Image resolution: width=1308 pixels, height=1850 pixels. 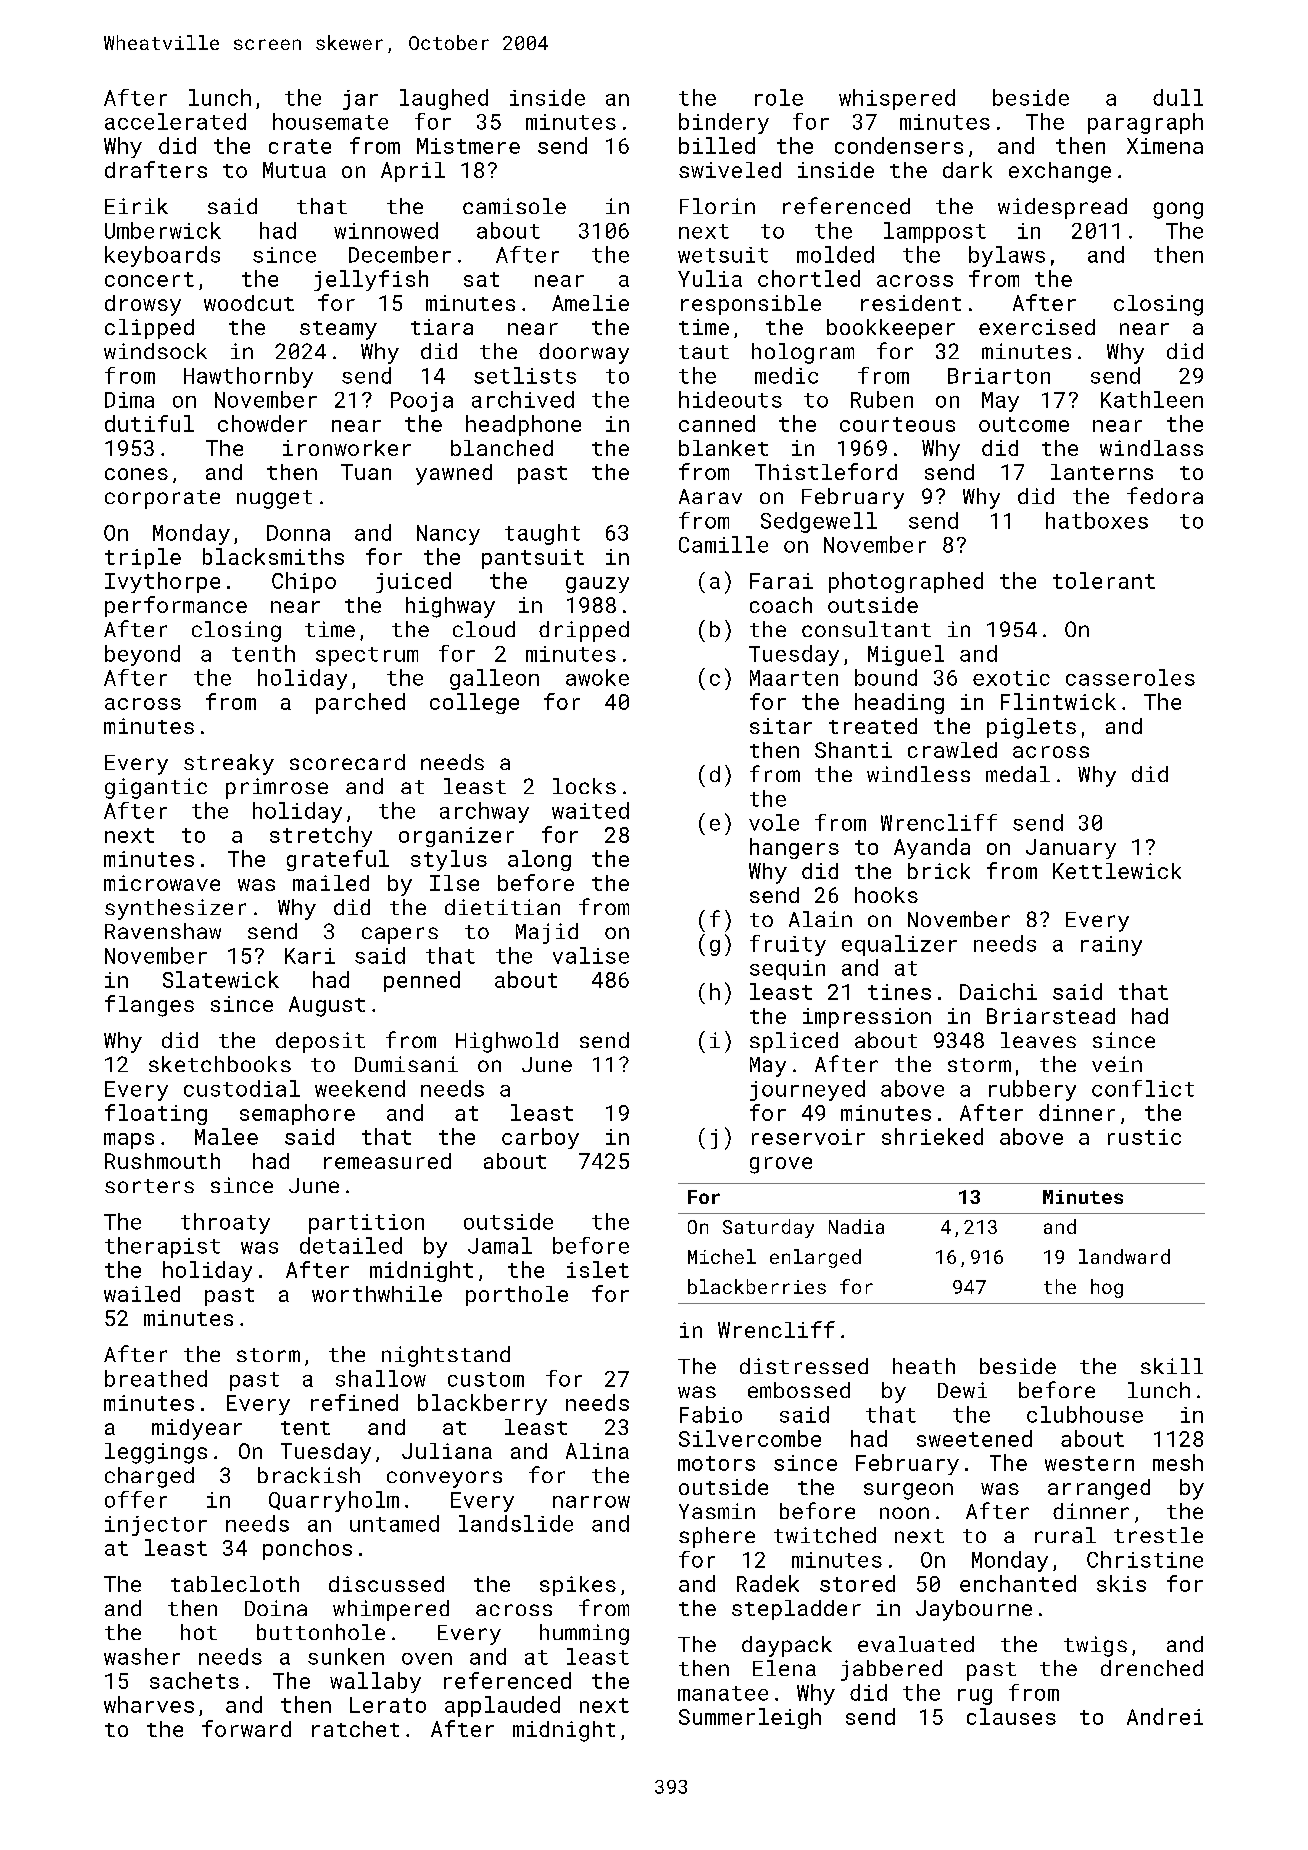 What do you see at coordinates (807, 1090) in the image?
I see `journeyed` at bounding box center [807, 1090].
